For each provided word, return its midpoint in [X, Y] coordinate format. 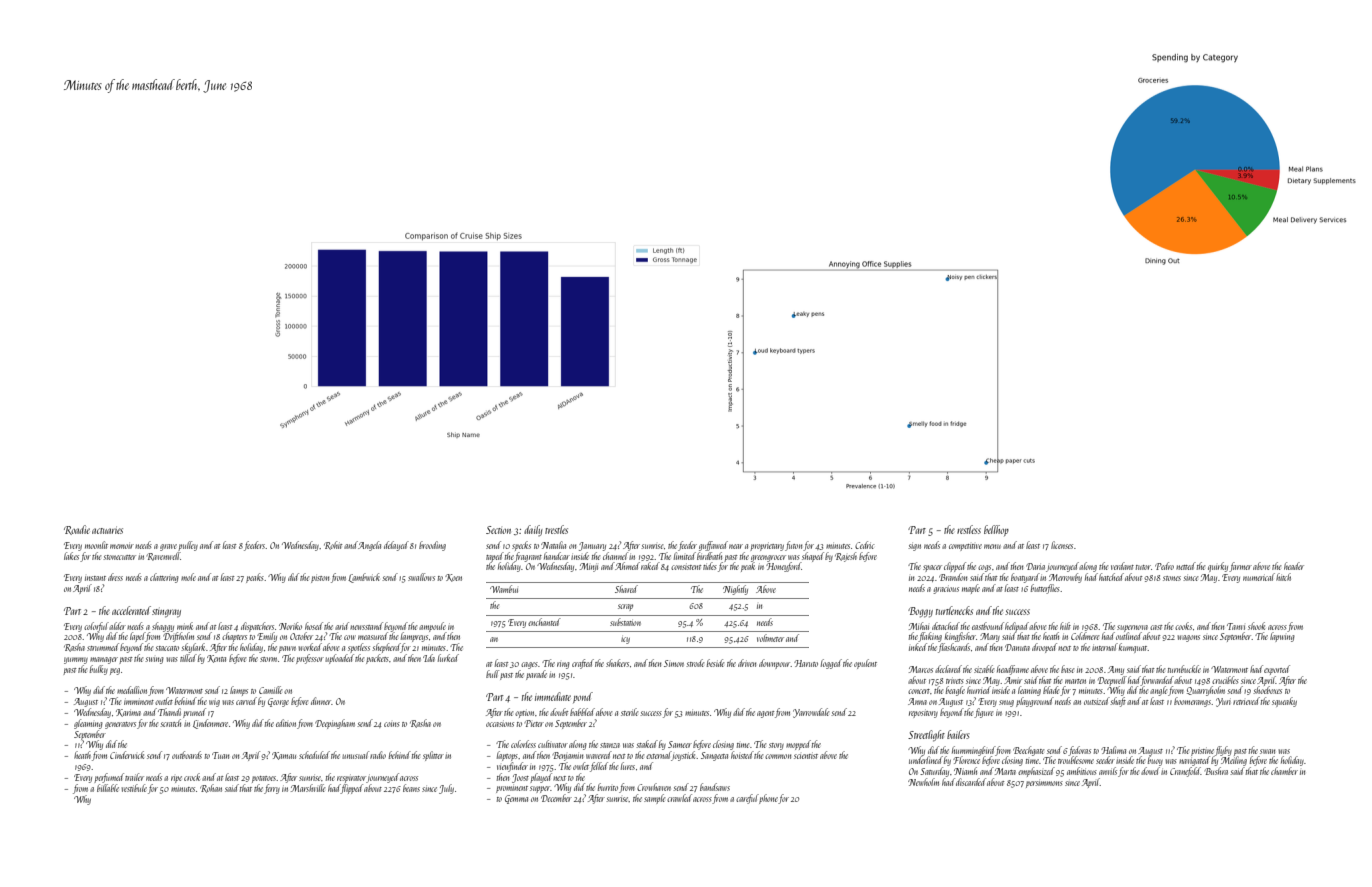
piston [320, 579]
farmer [1240, 567]
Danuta [1017, 647]
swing [154, 660]
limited [685, 556]
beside [716, 663]
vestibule [134, 788]
